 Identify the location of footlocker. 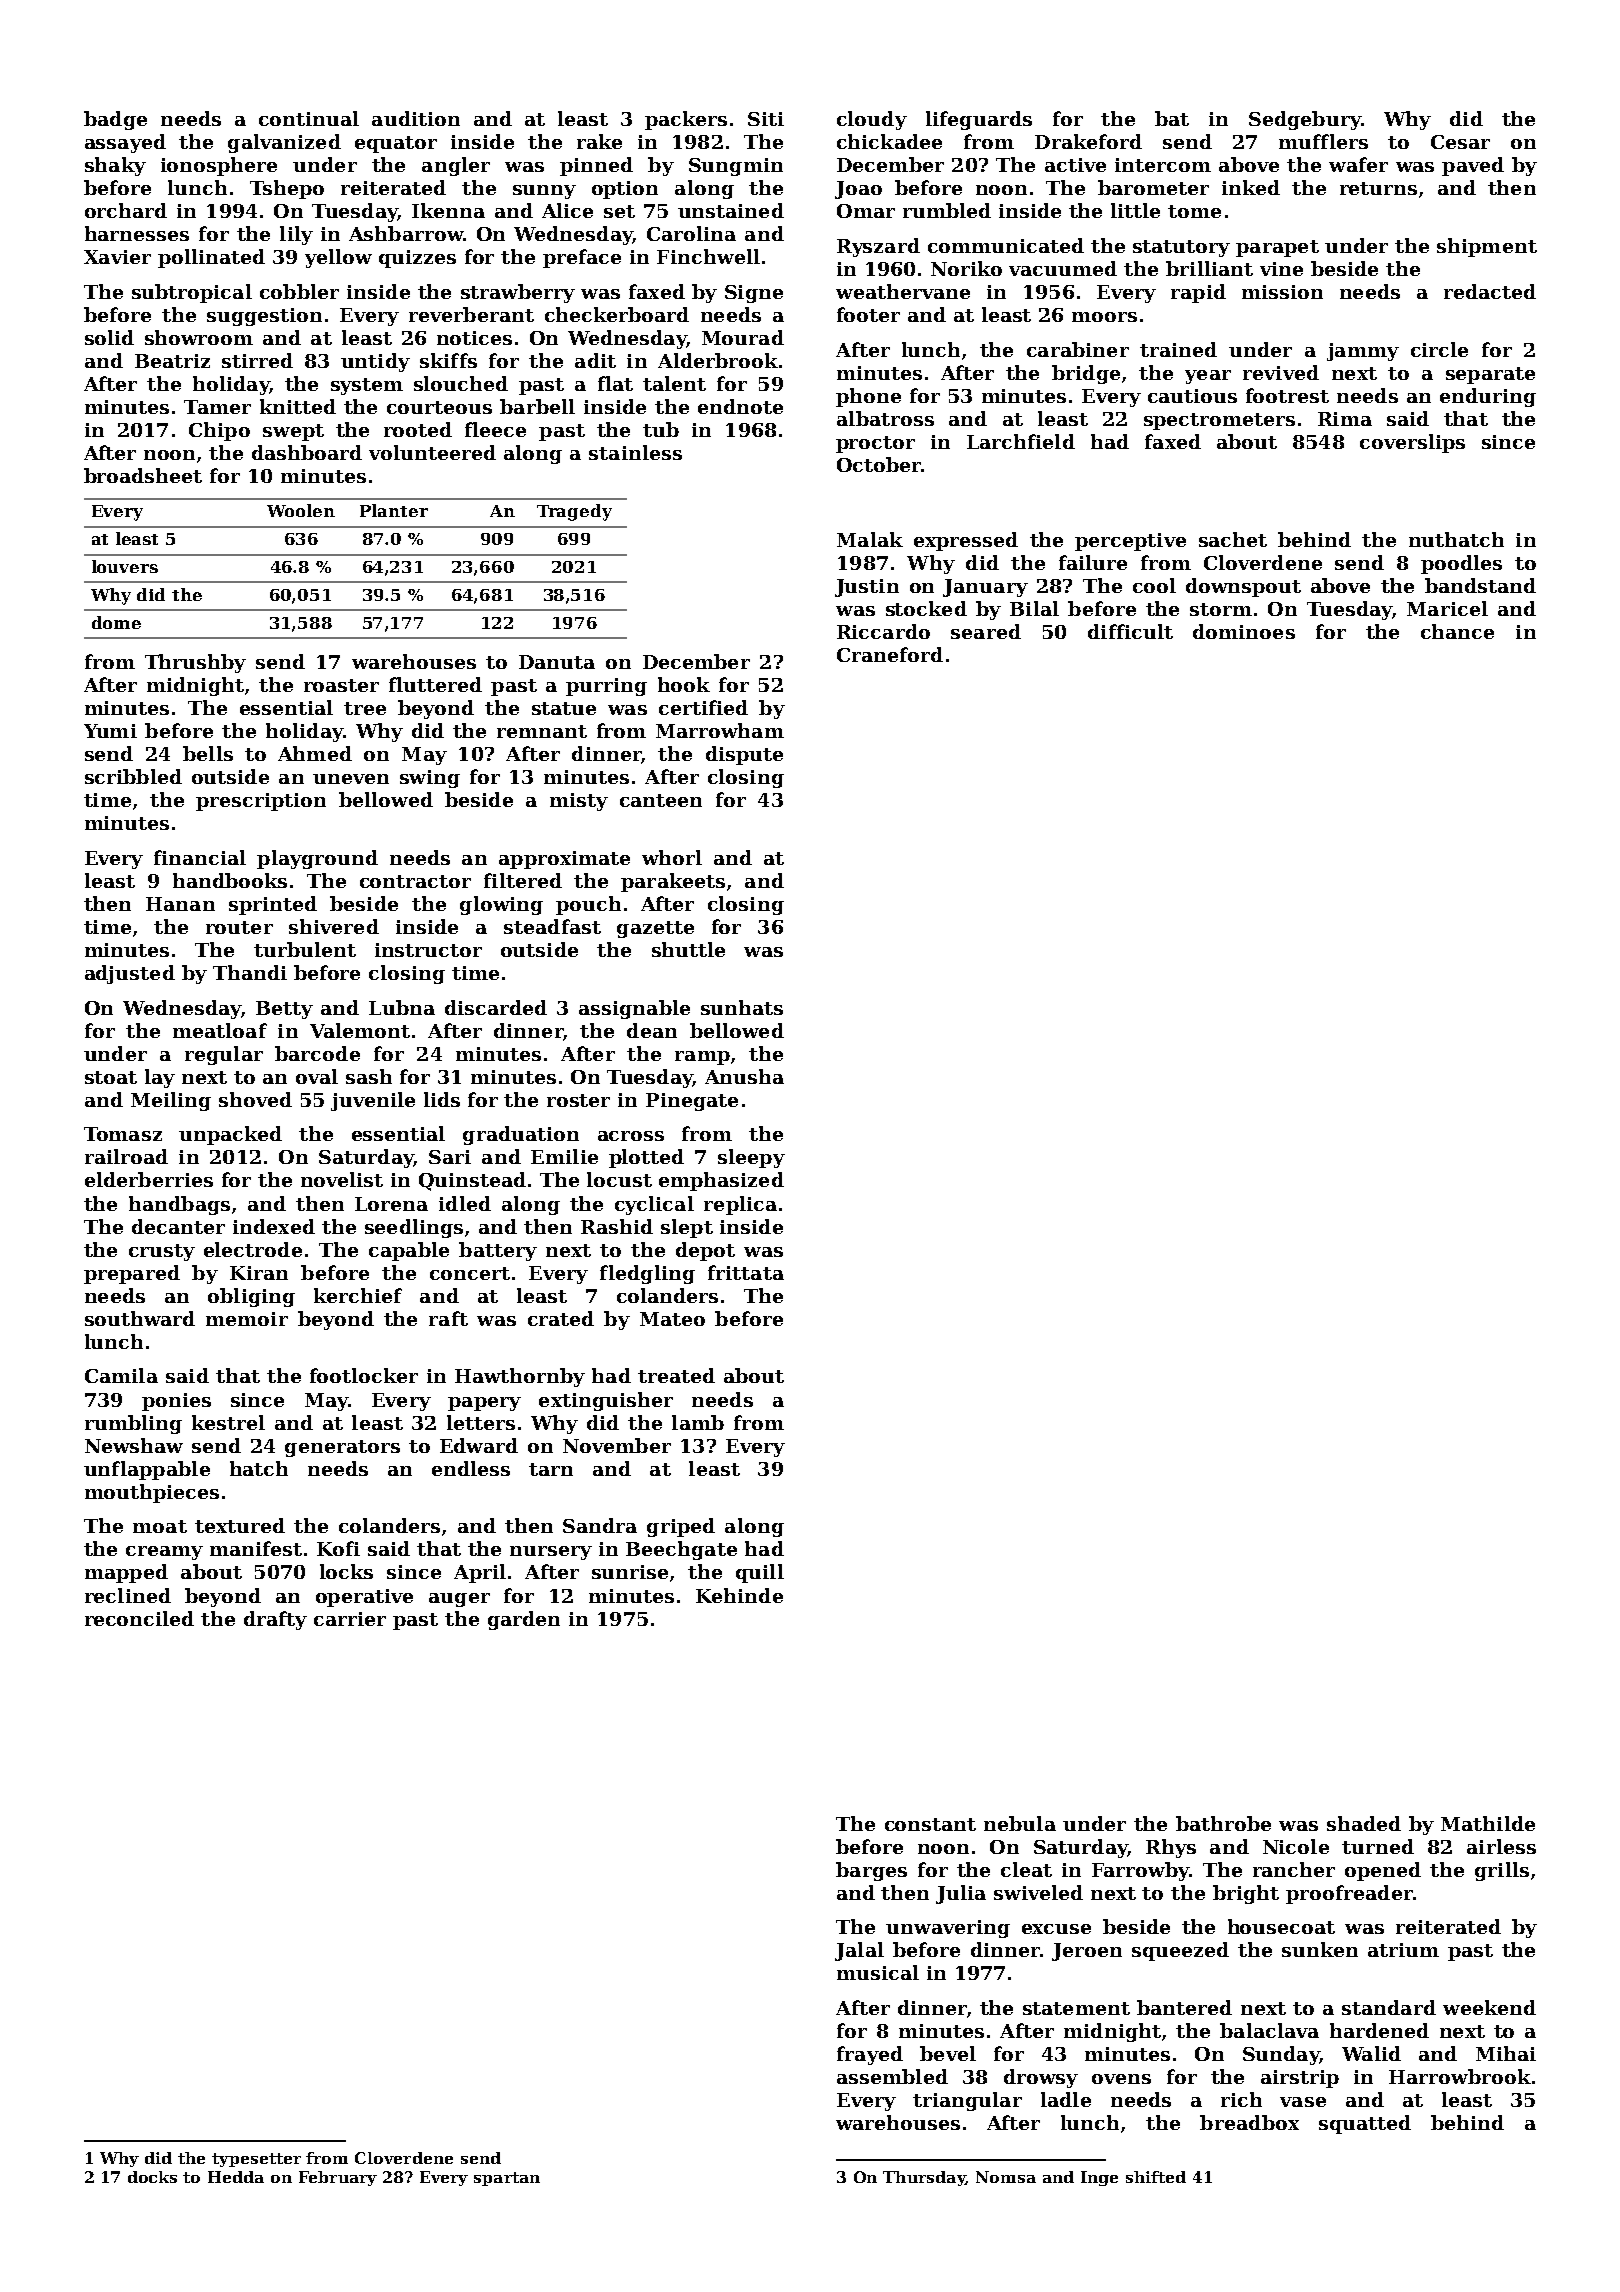
(364, 1375).
